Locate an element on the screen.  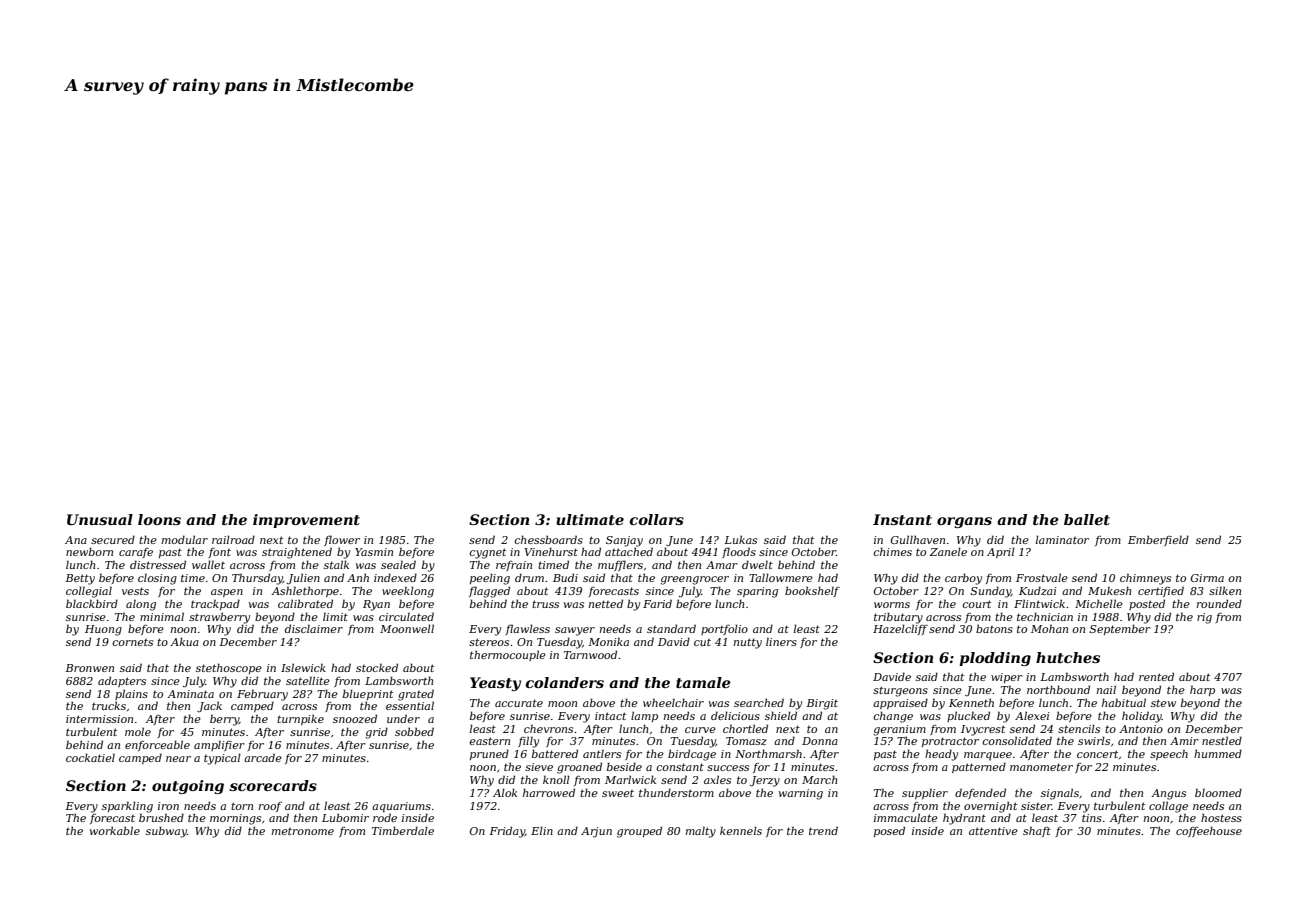
rode is located at coordinates (385, 817).
